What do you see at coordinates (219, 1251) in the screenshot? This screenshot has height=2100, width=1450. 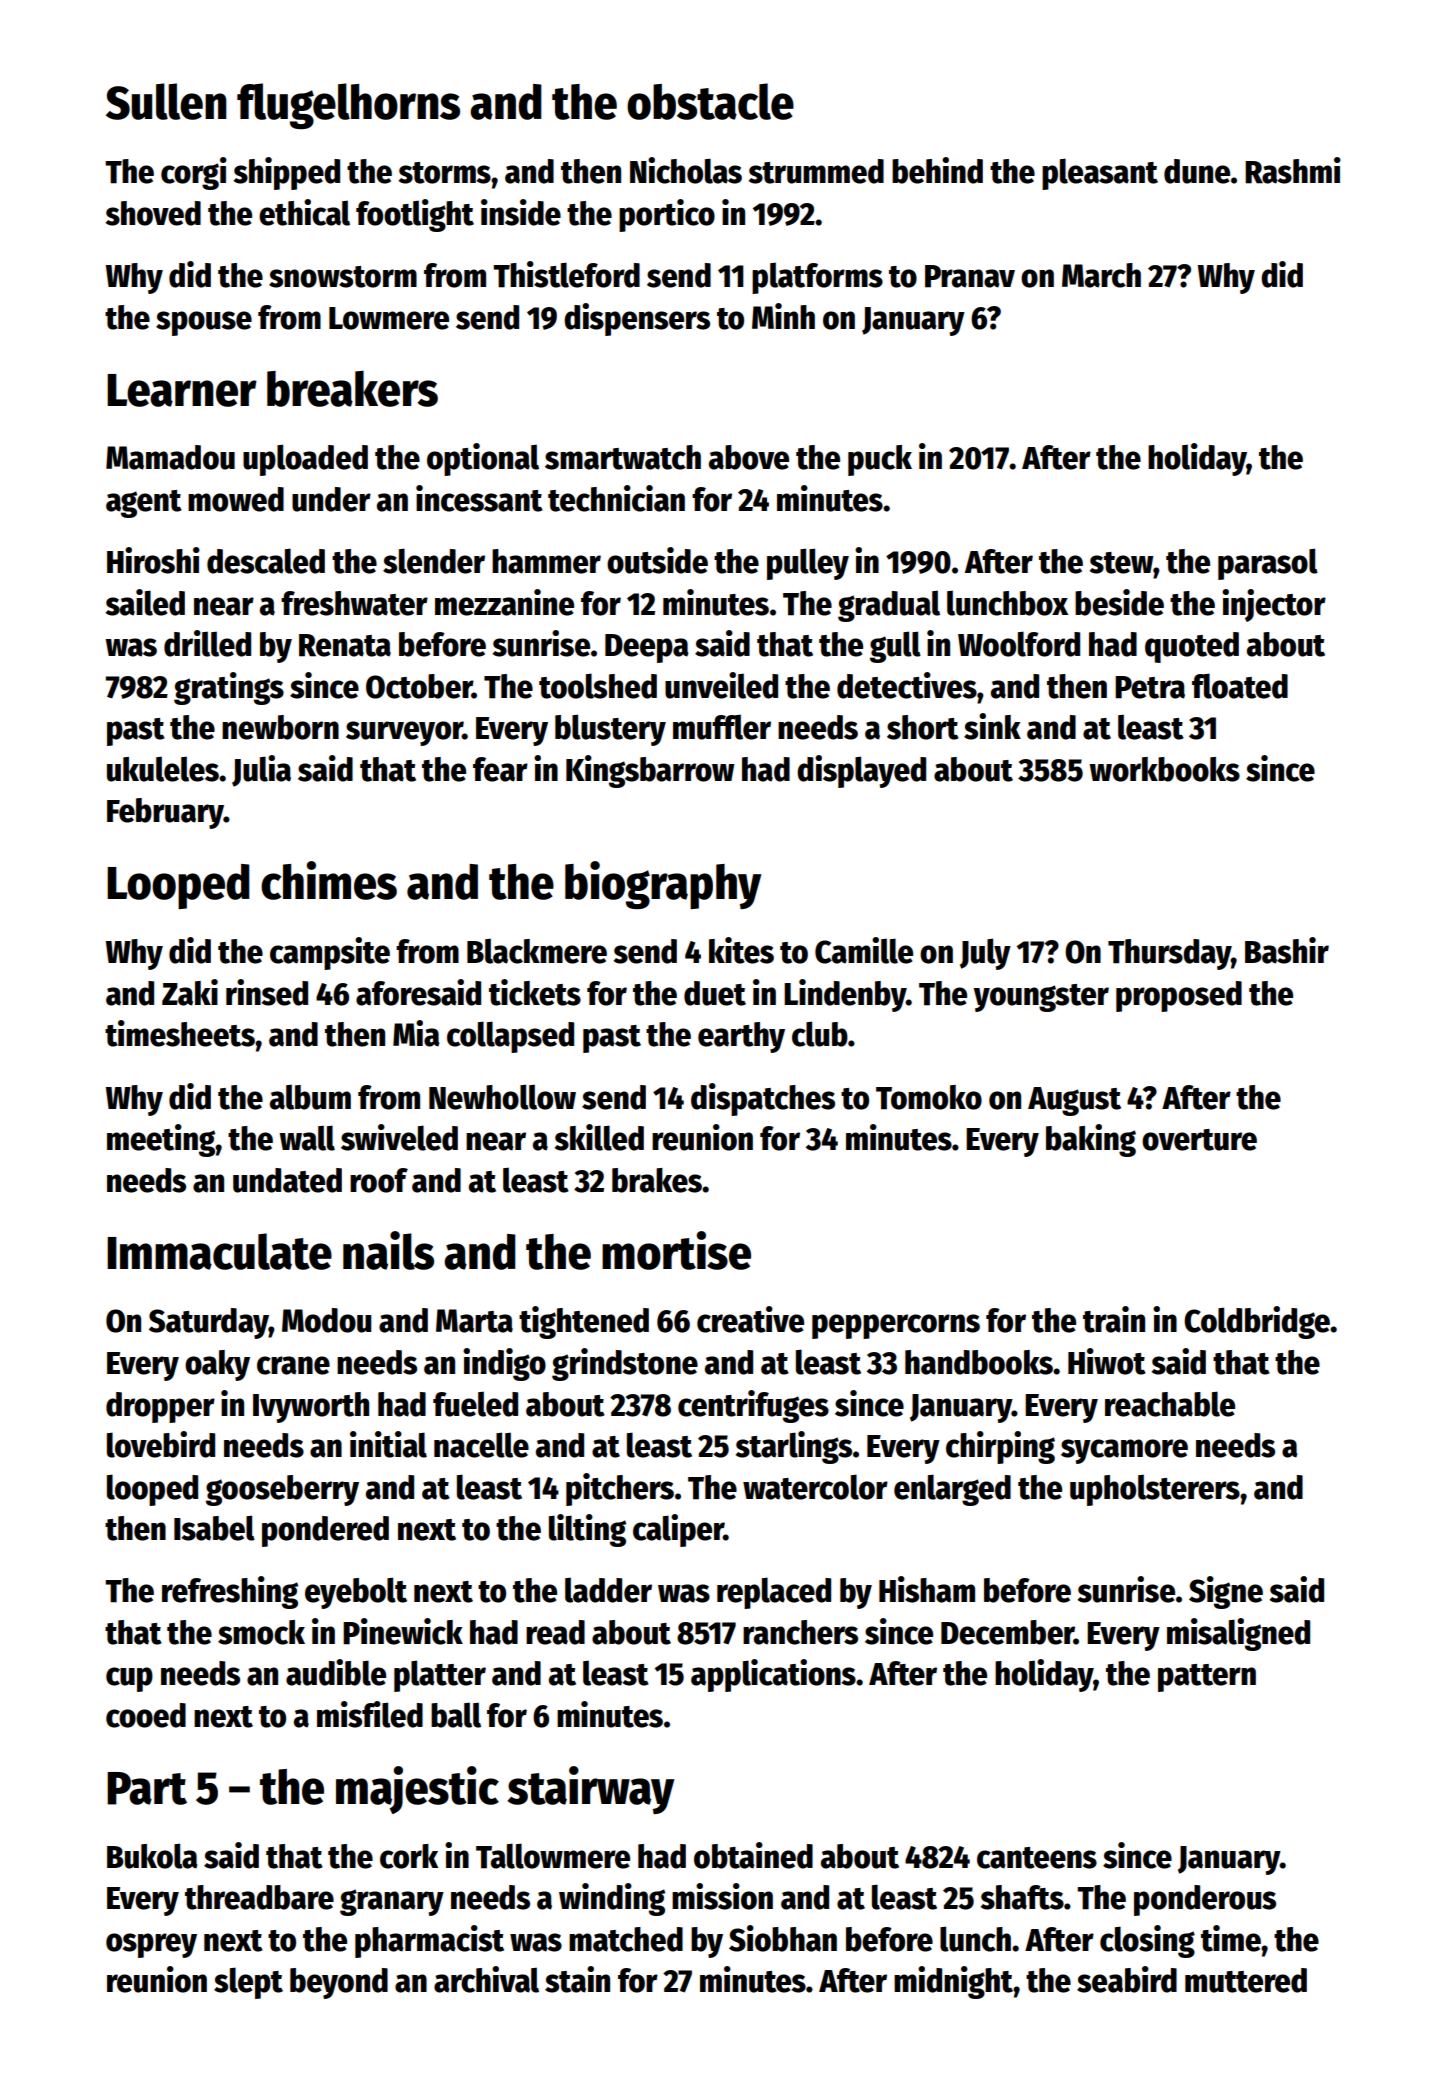 I see `Immaculate` at bounding box center [219, 1251].
